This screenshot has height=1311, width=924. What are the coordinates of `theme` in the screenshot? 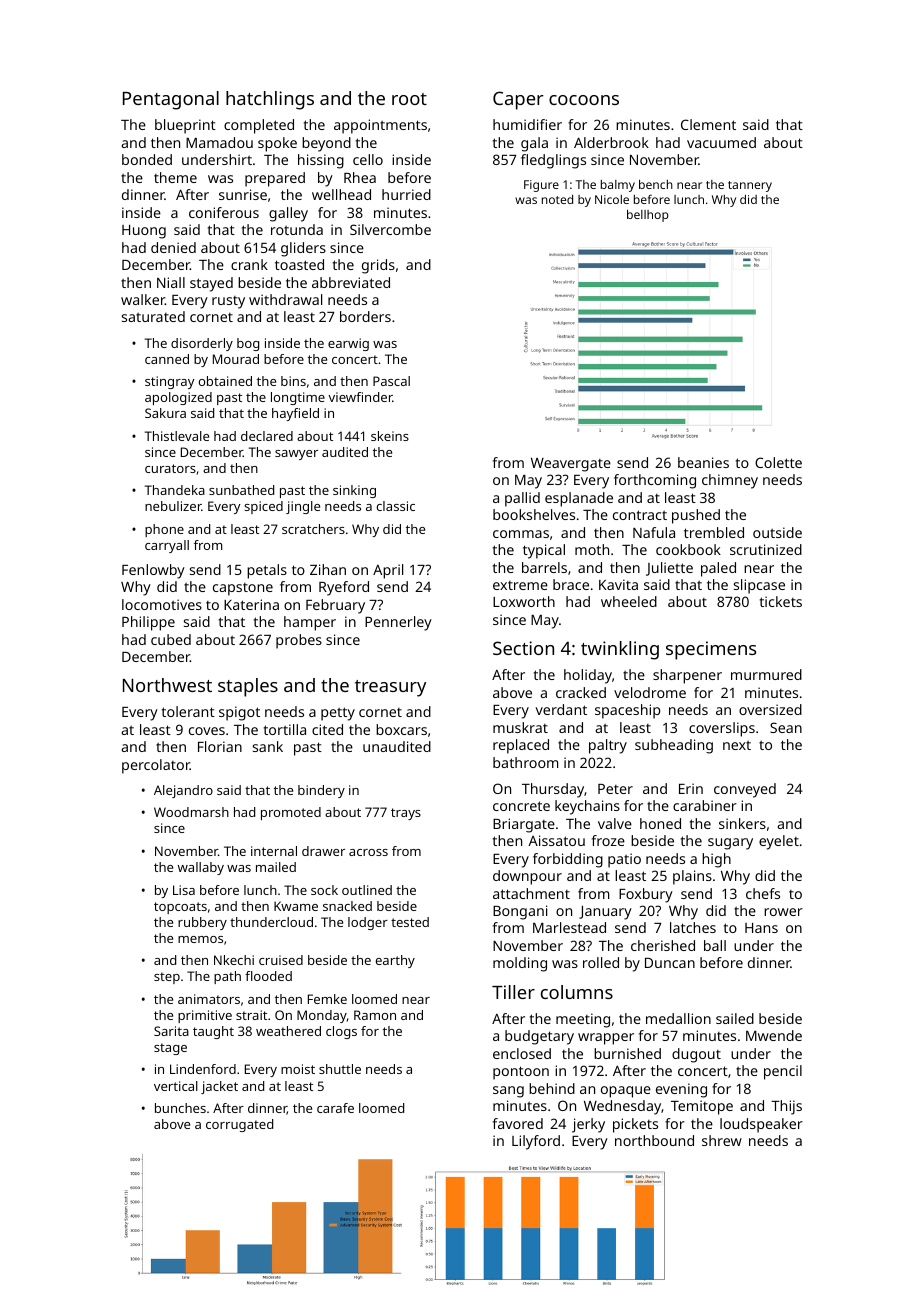 It's located at (175, 177).
